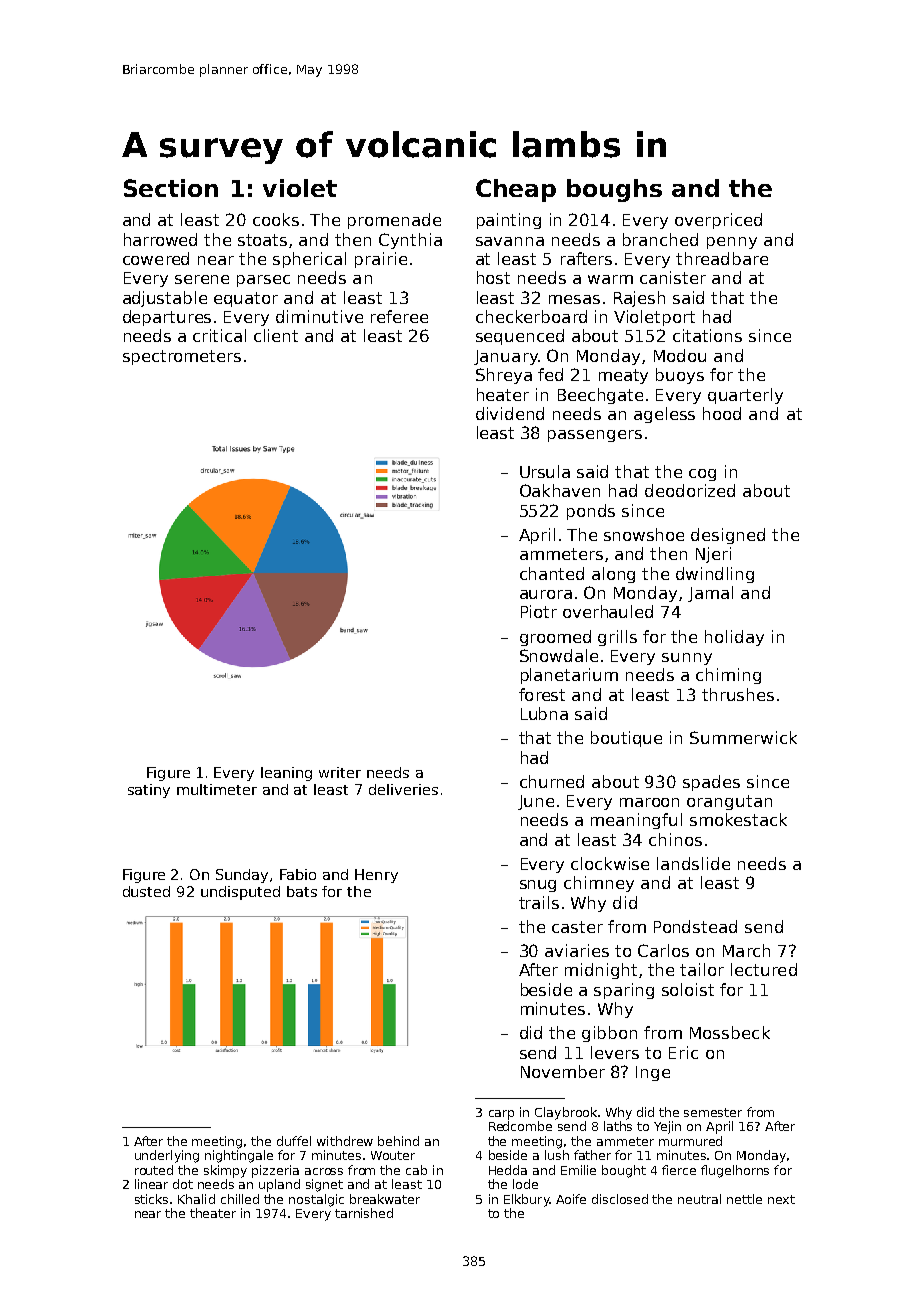 This screenshot has height=1314, width=924. Describe the element at coordinates (501, 1115) in the screenshot. I see `carp` at that location.
